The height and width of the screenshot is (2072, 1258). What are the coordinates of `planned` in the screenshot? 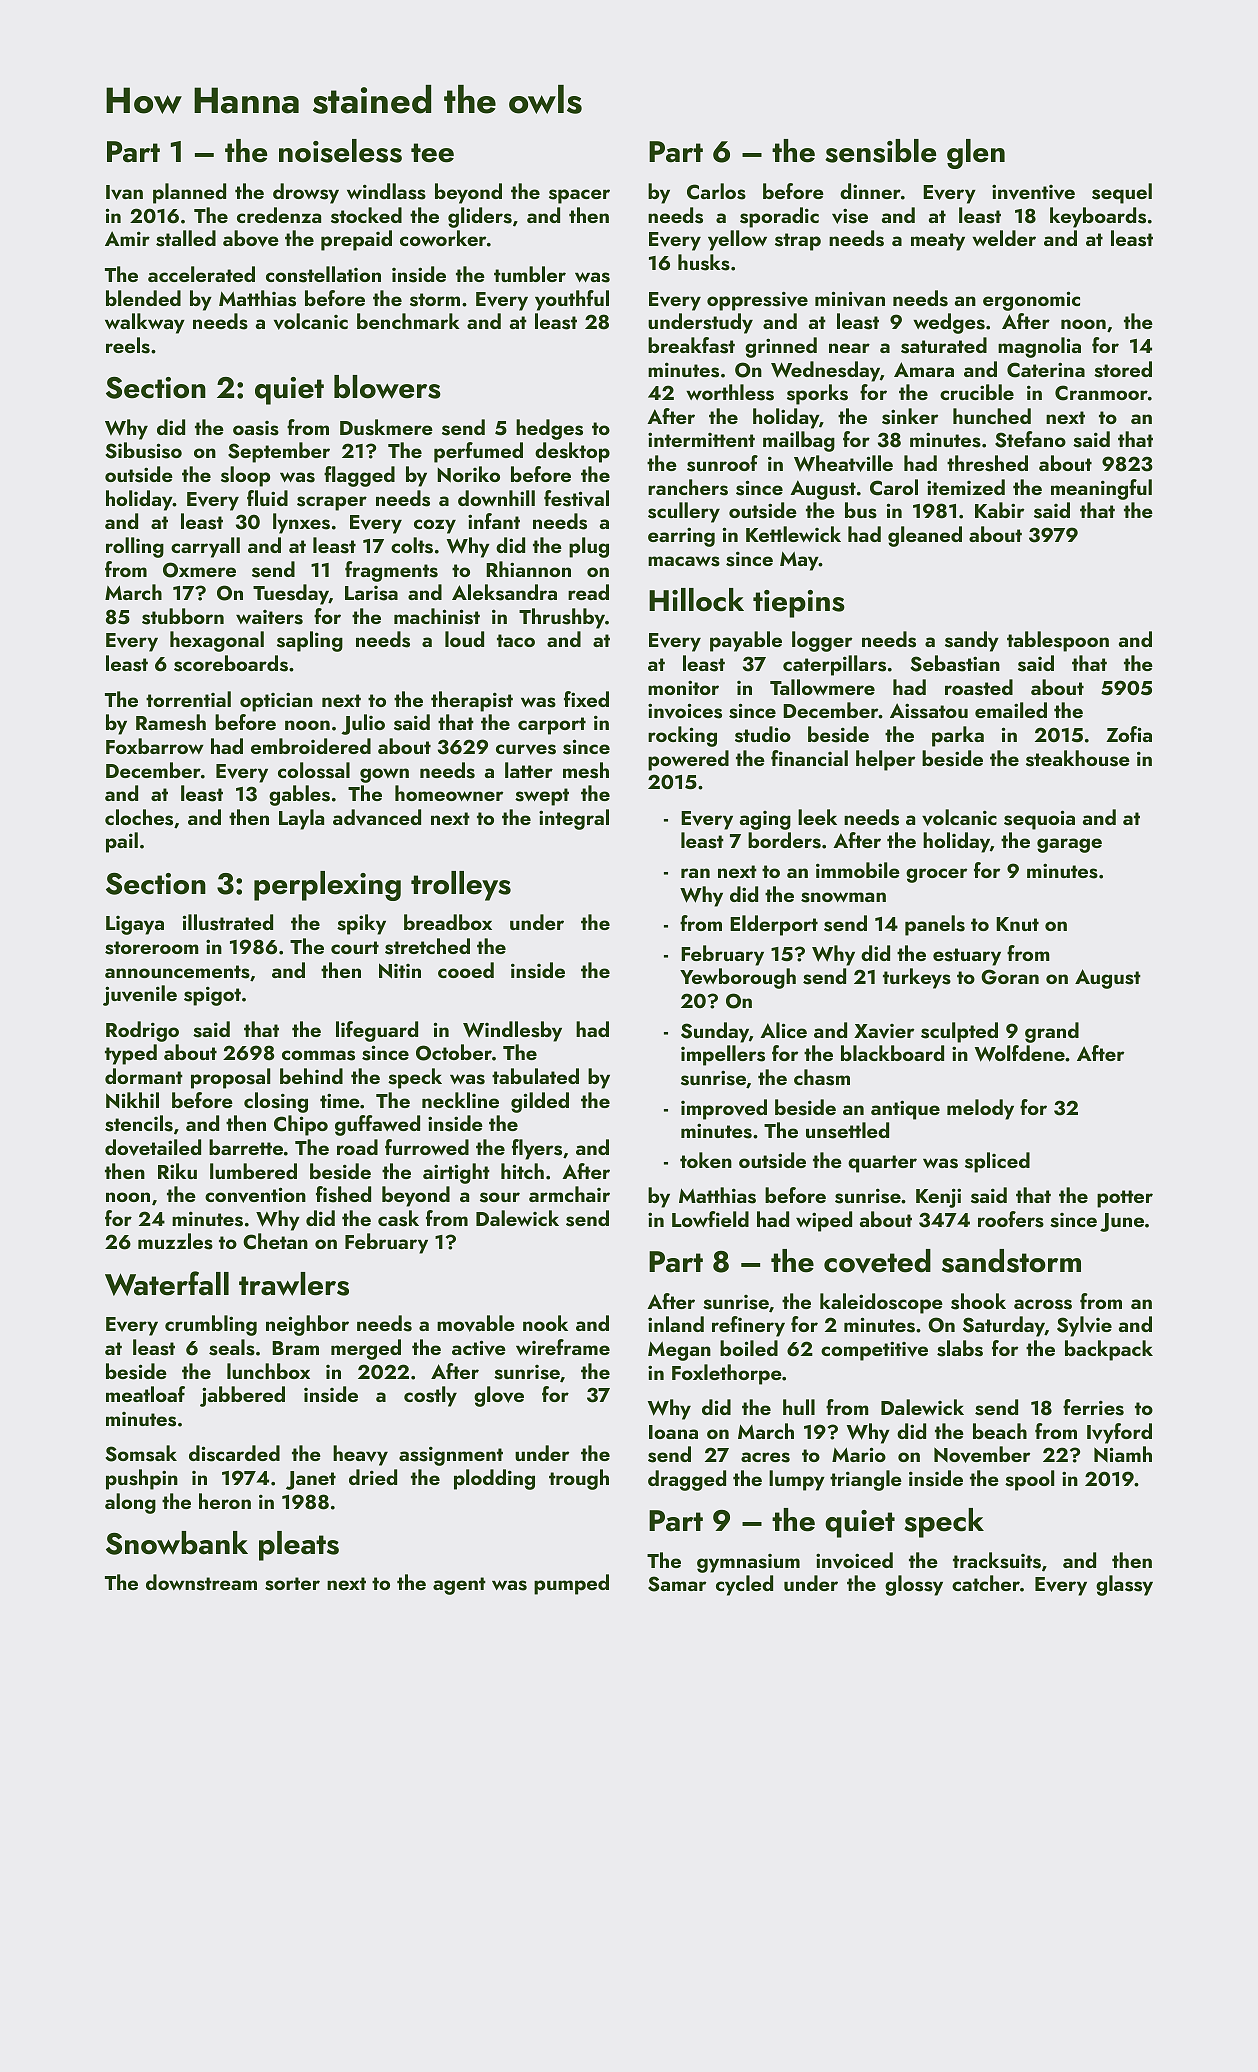 It's located at (189, 193).
